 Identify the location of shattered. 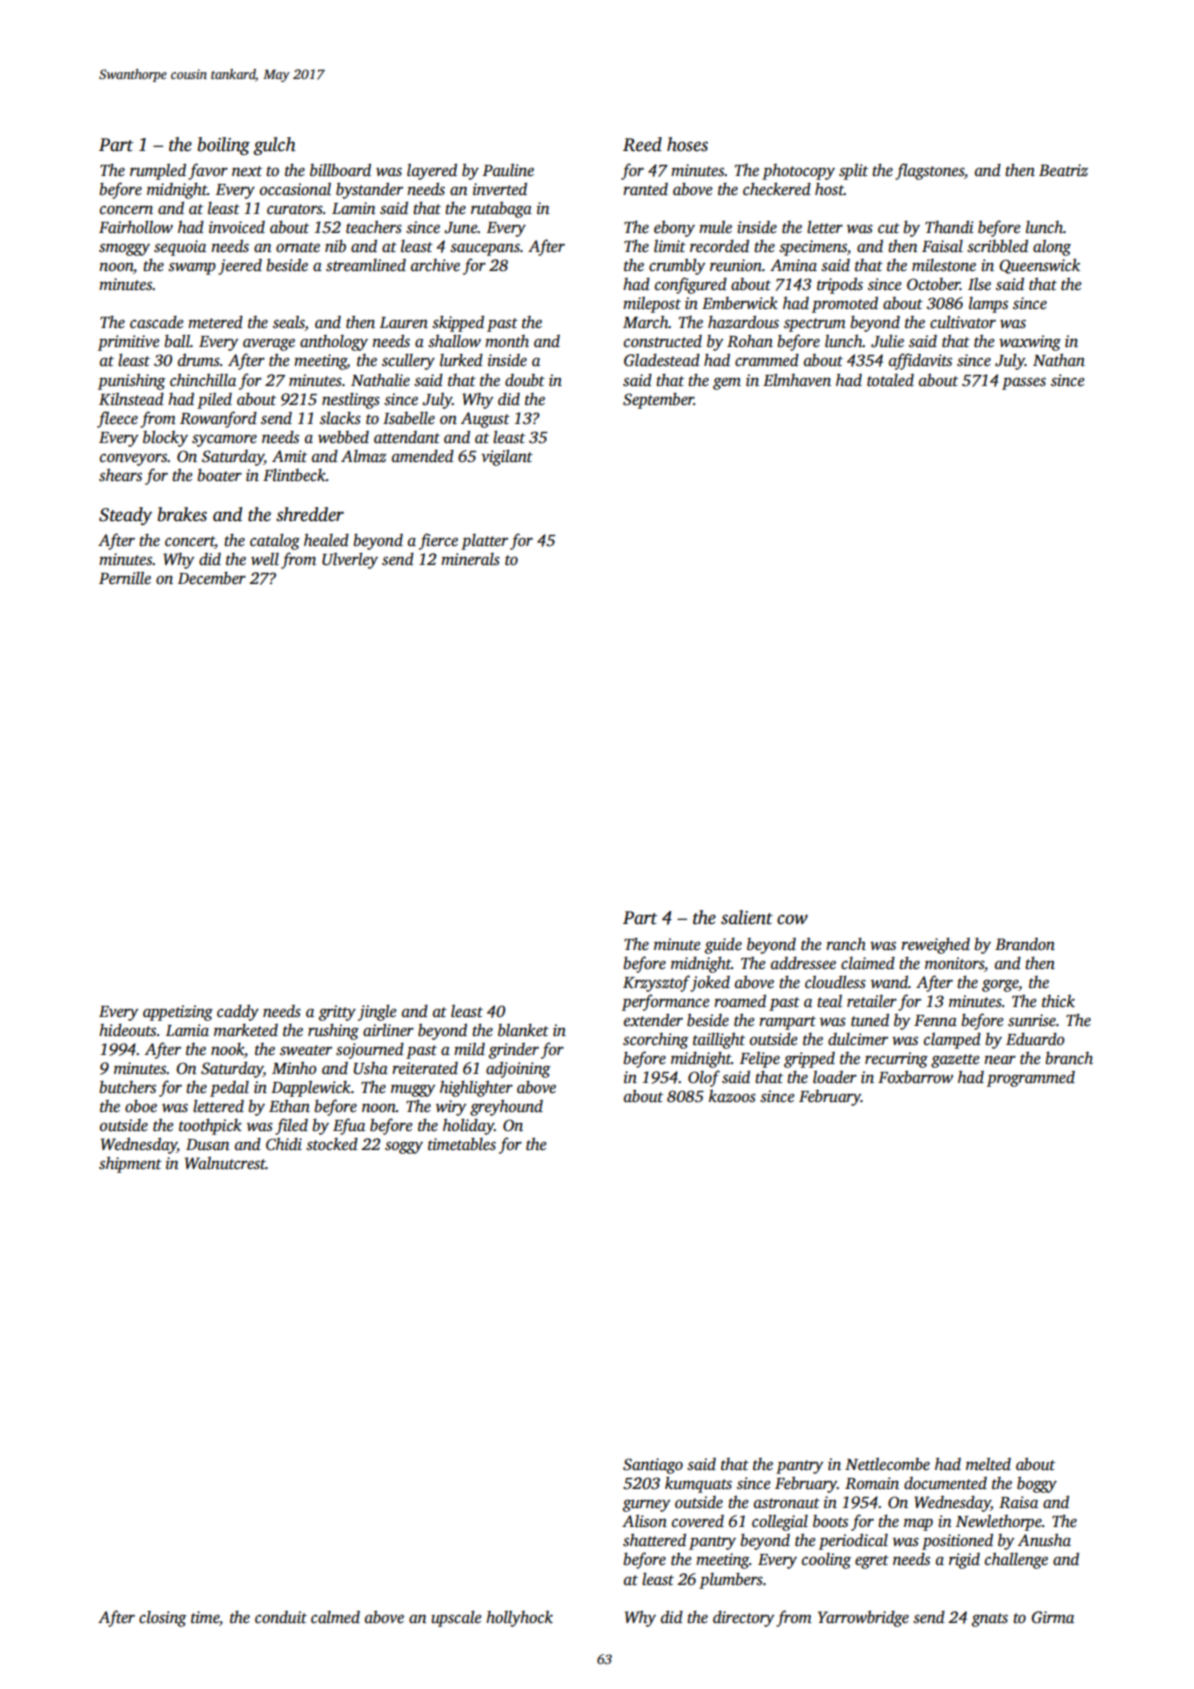
(654, 1540).
